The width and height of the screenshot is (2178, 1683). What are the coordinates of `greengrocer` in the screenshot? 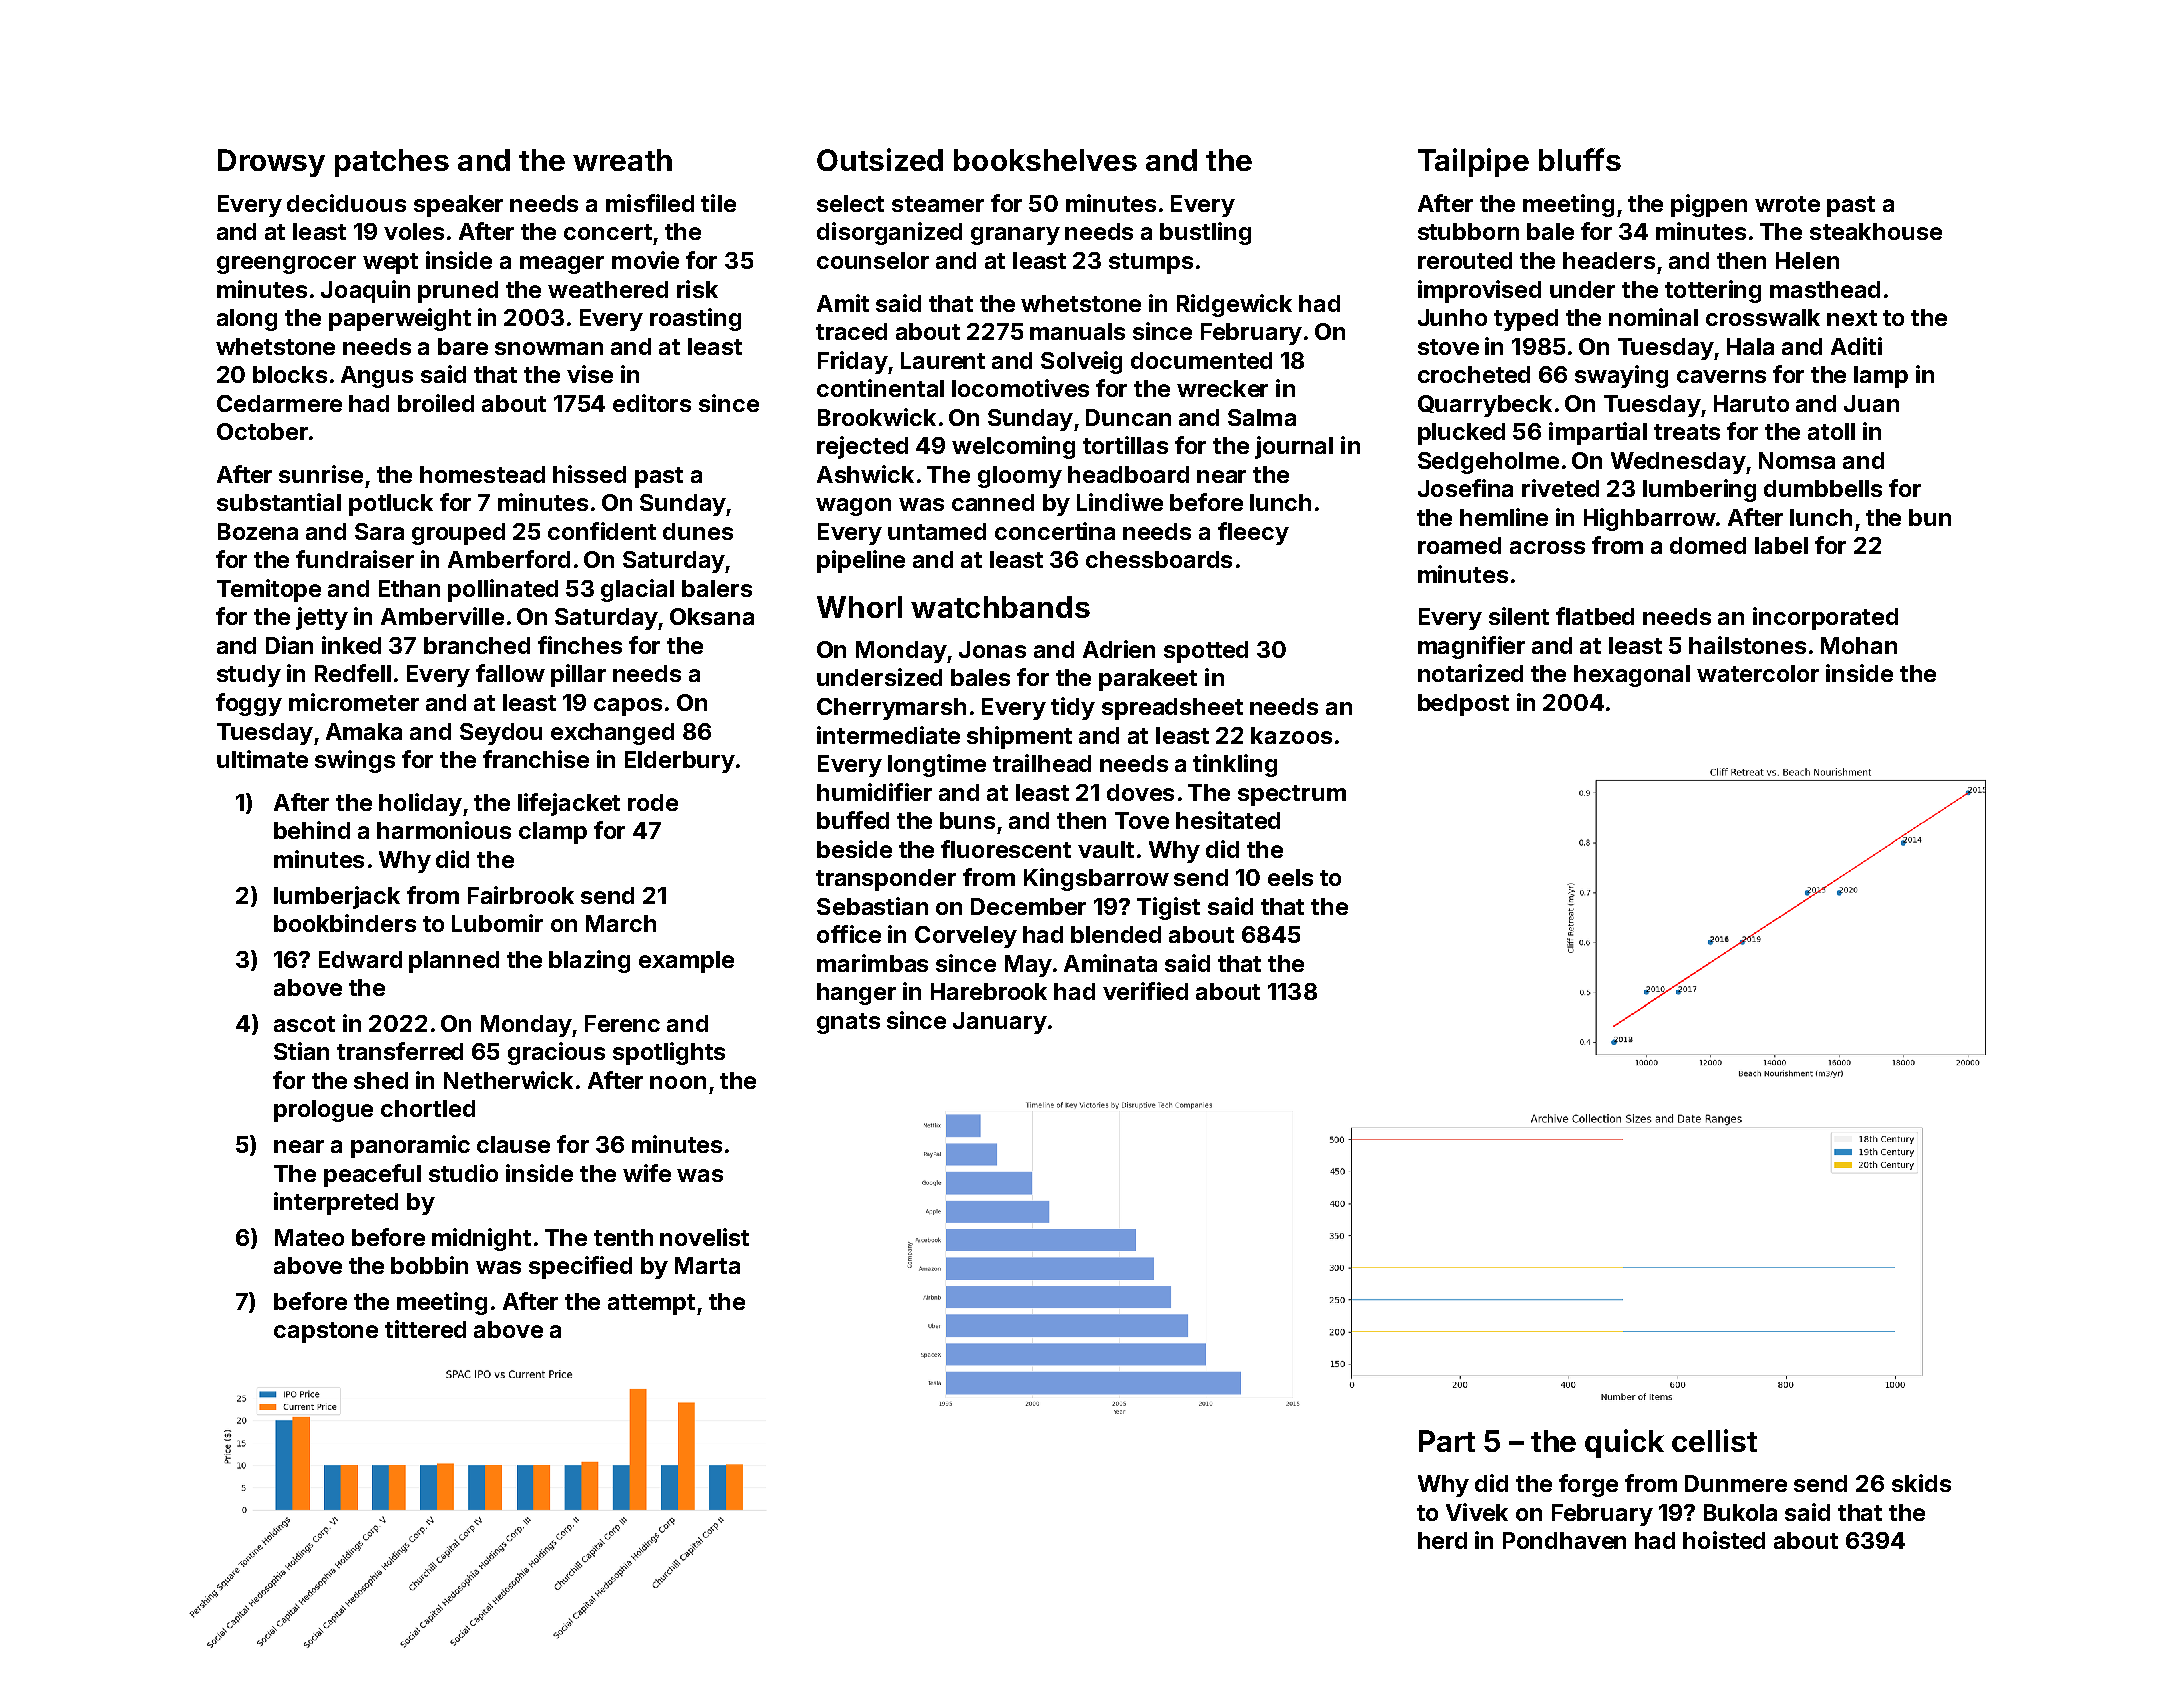 It's located at (286, 265).
